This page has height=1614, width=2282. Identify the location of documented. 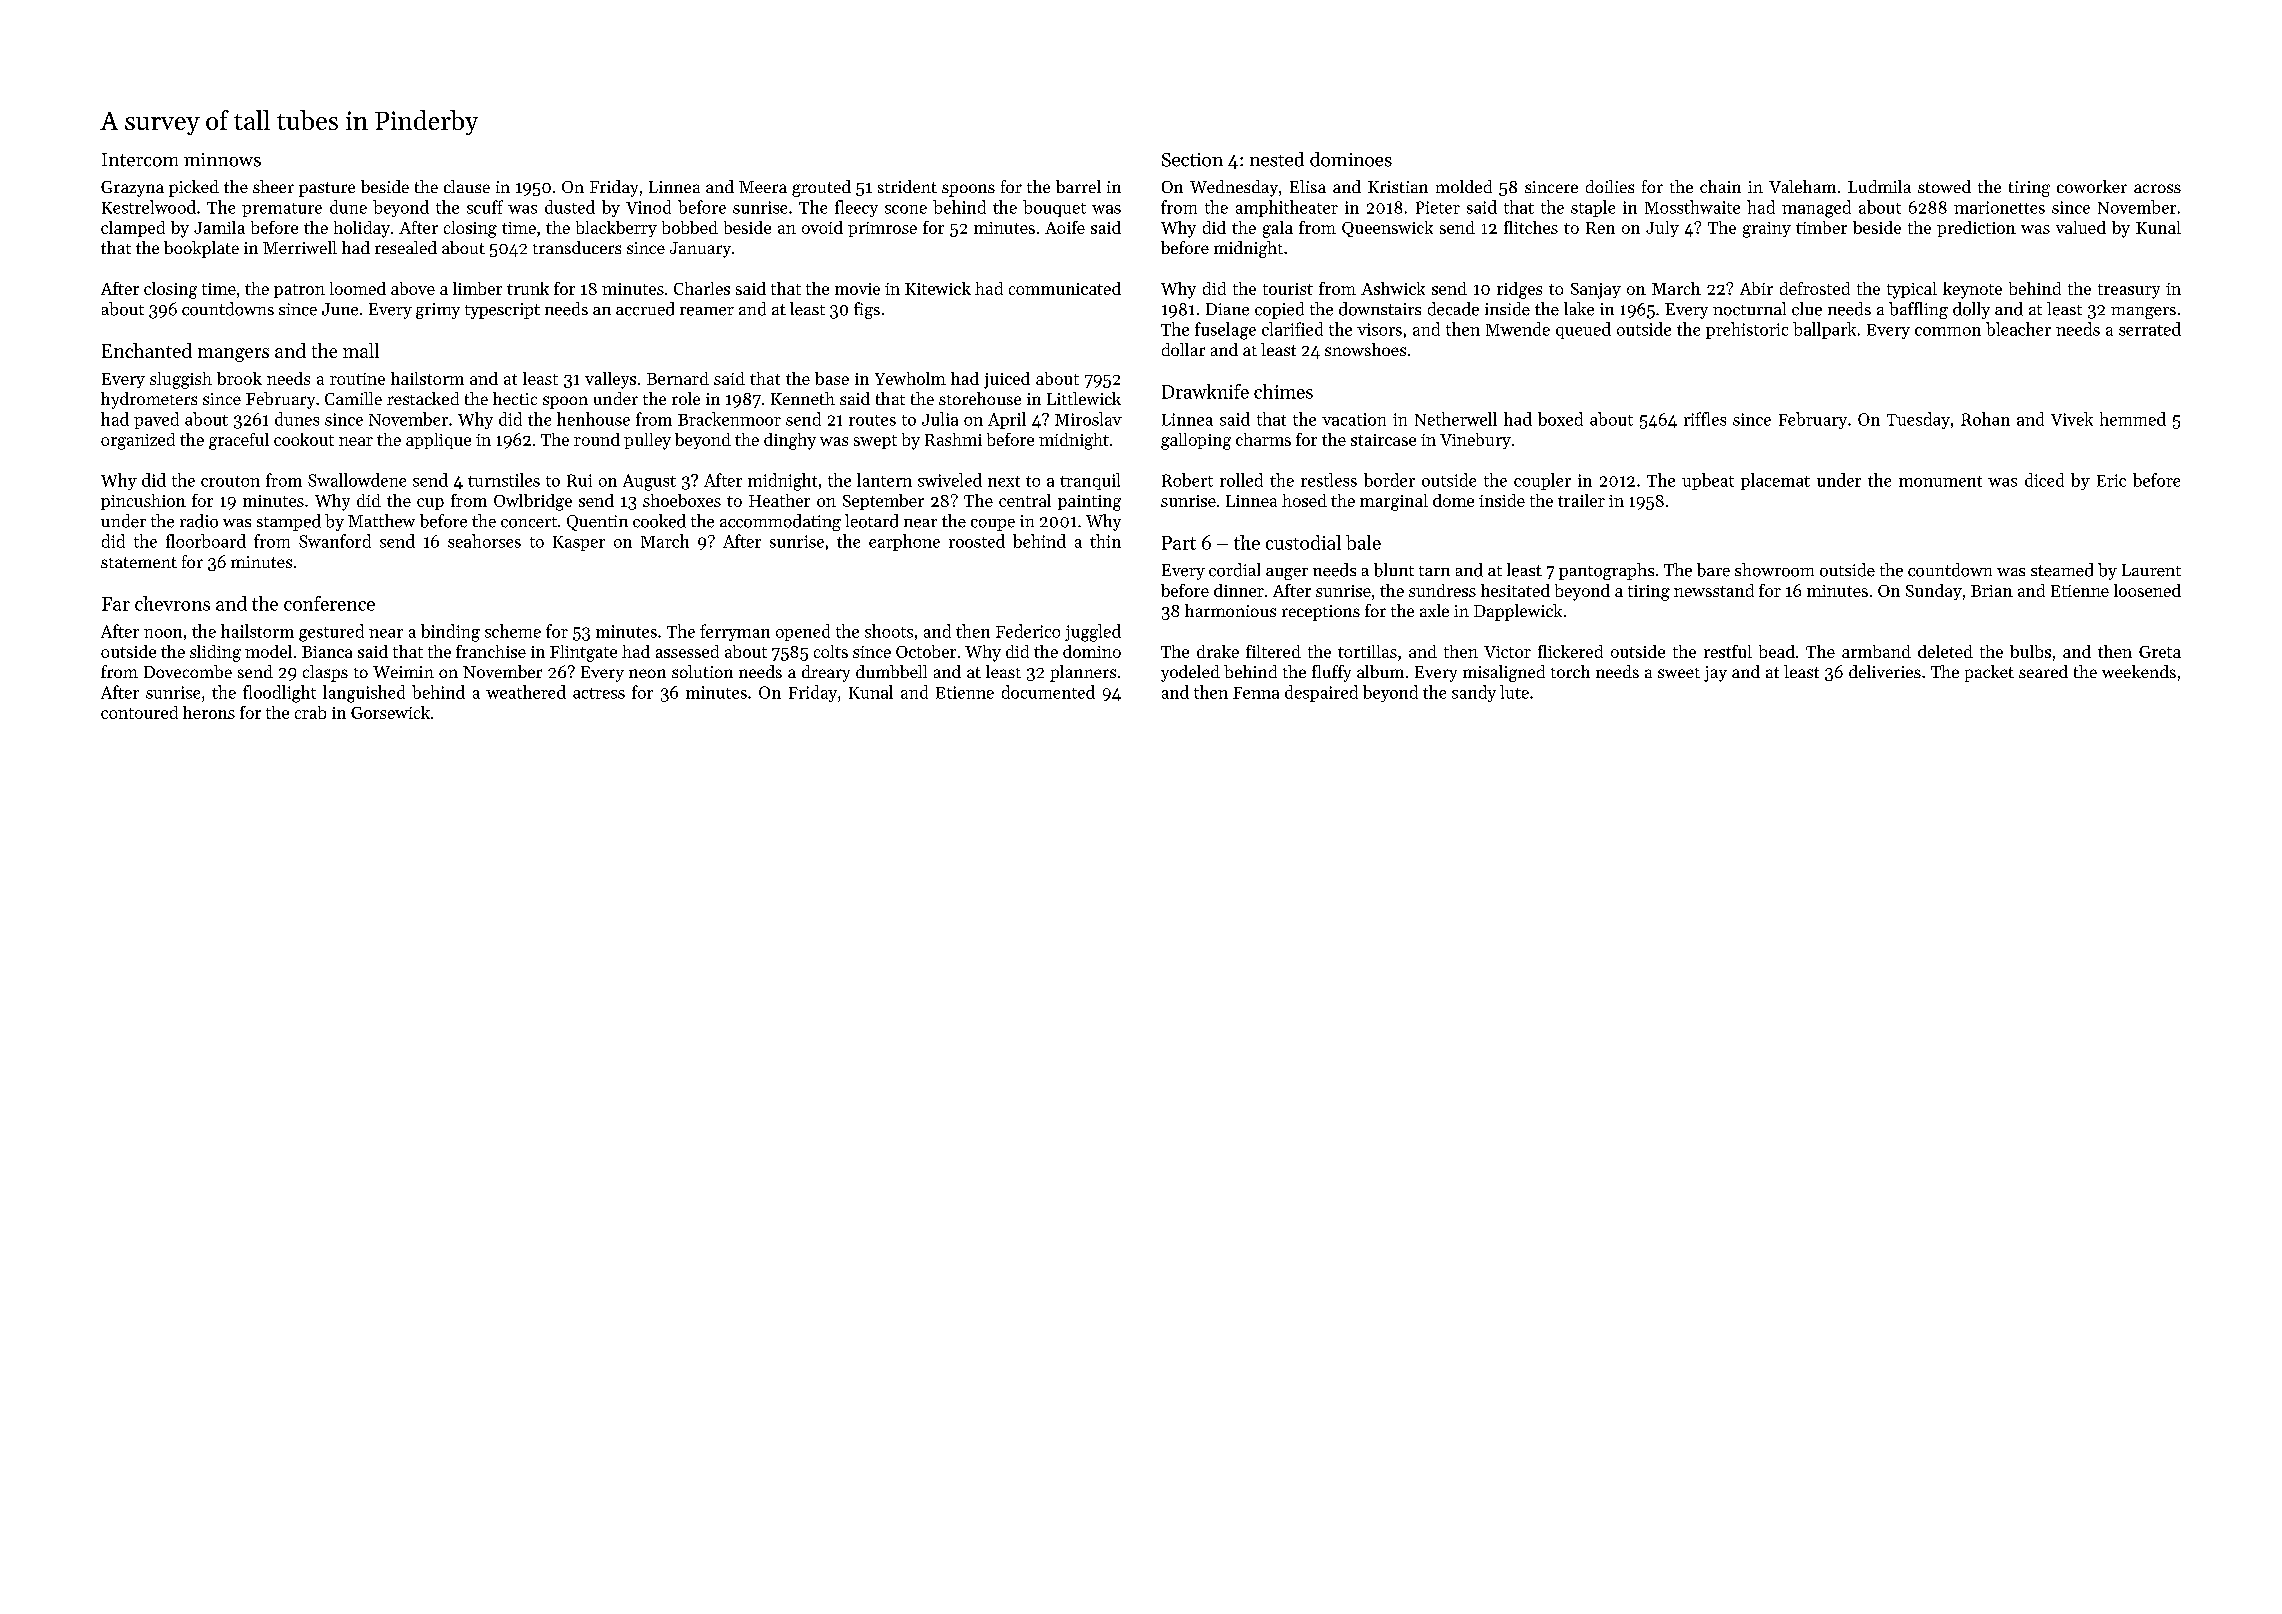
(1048, 692).
